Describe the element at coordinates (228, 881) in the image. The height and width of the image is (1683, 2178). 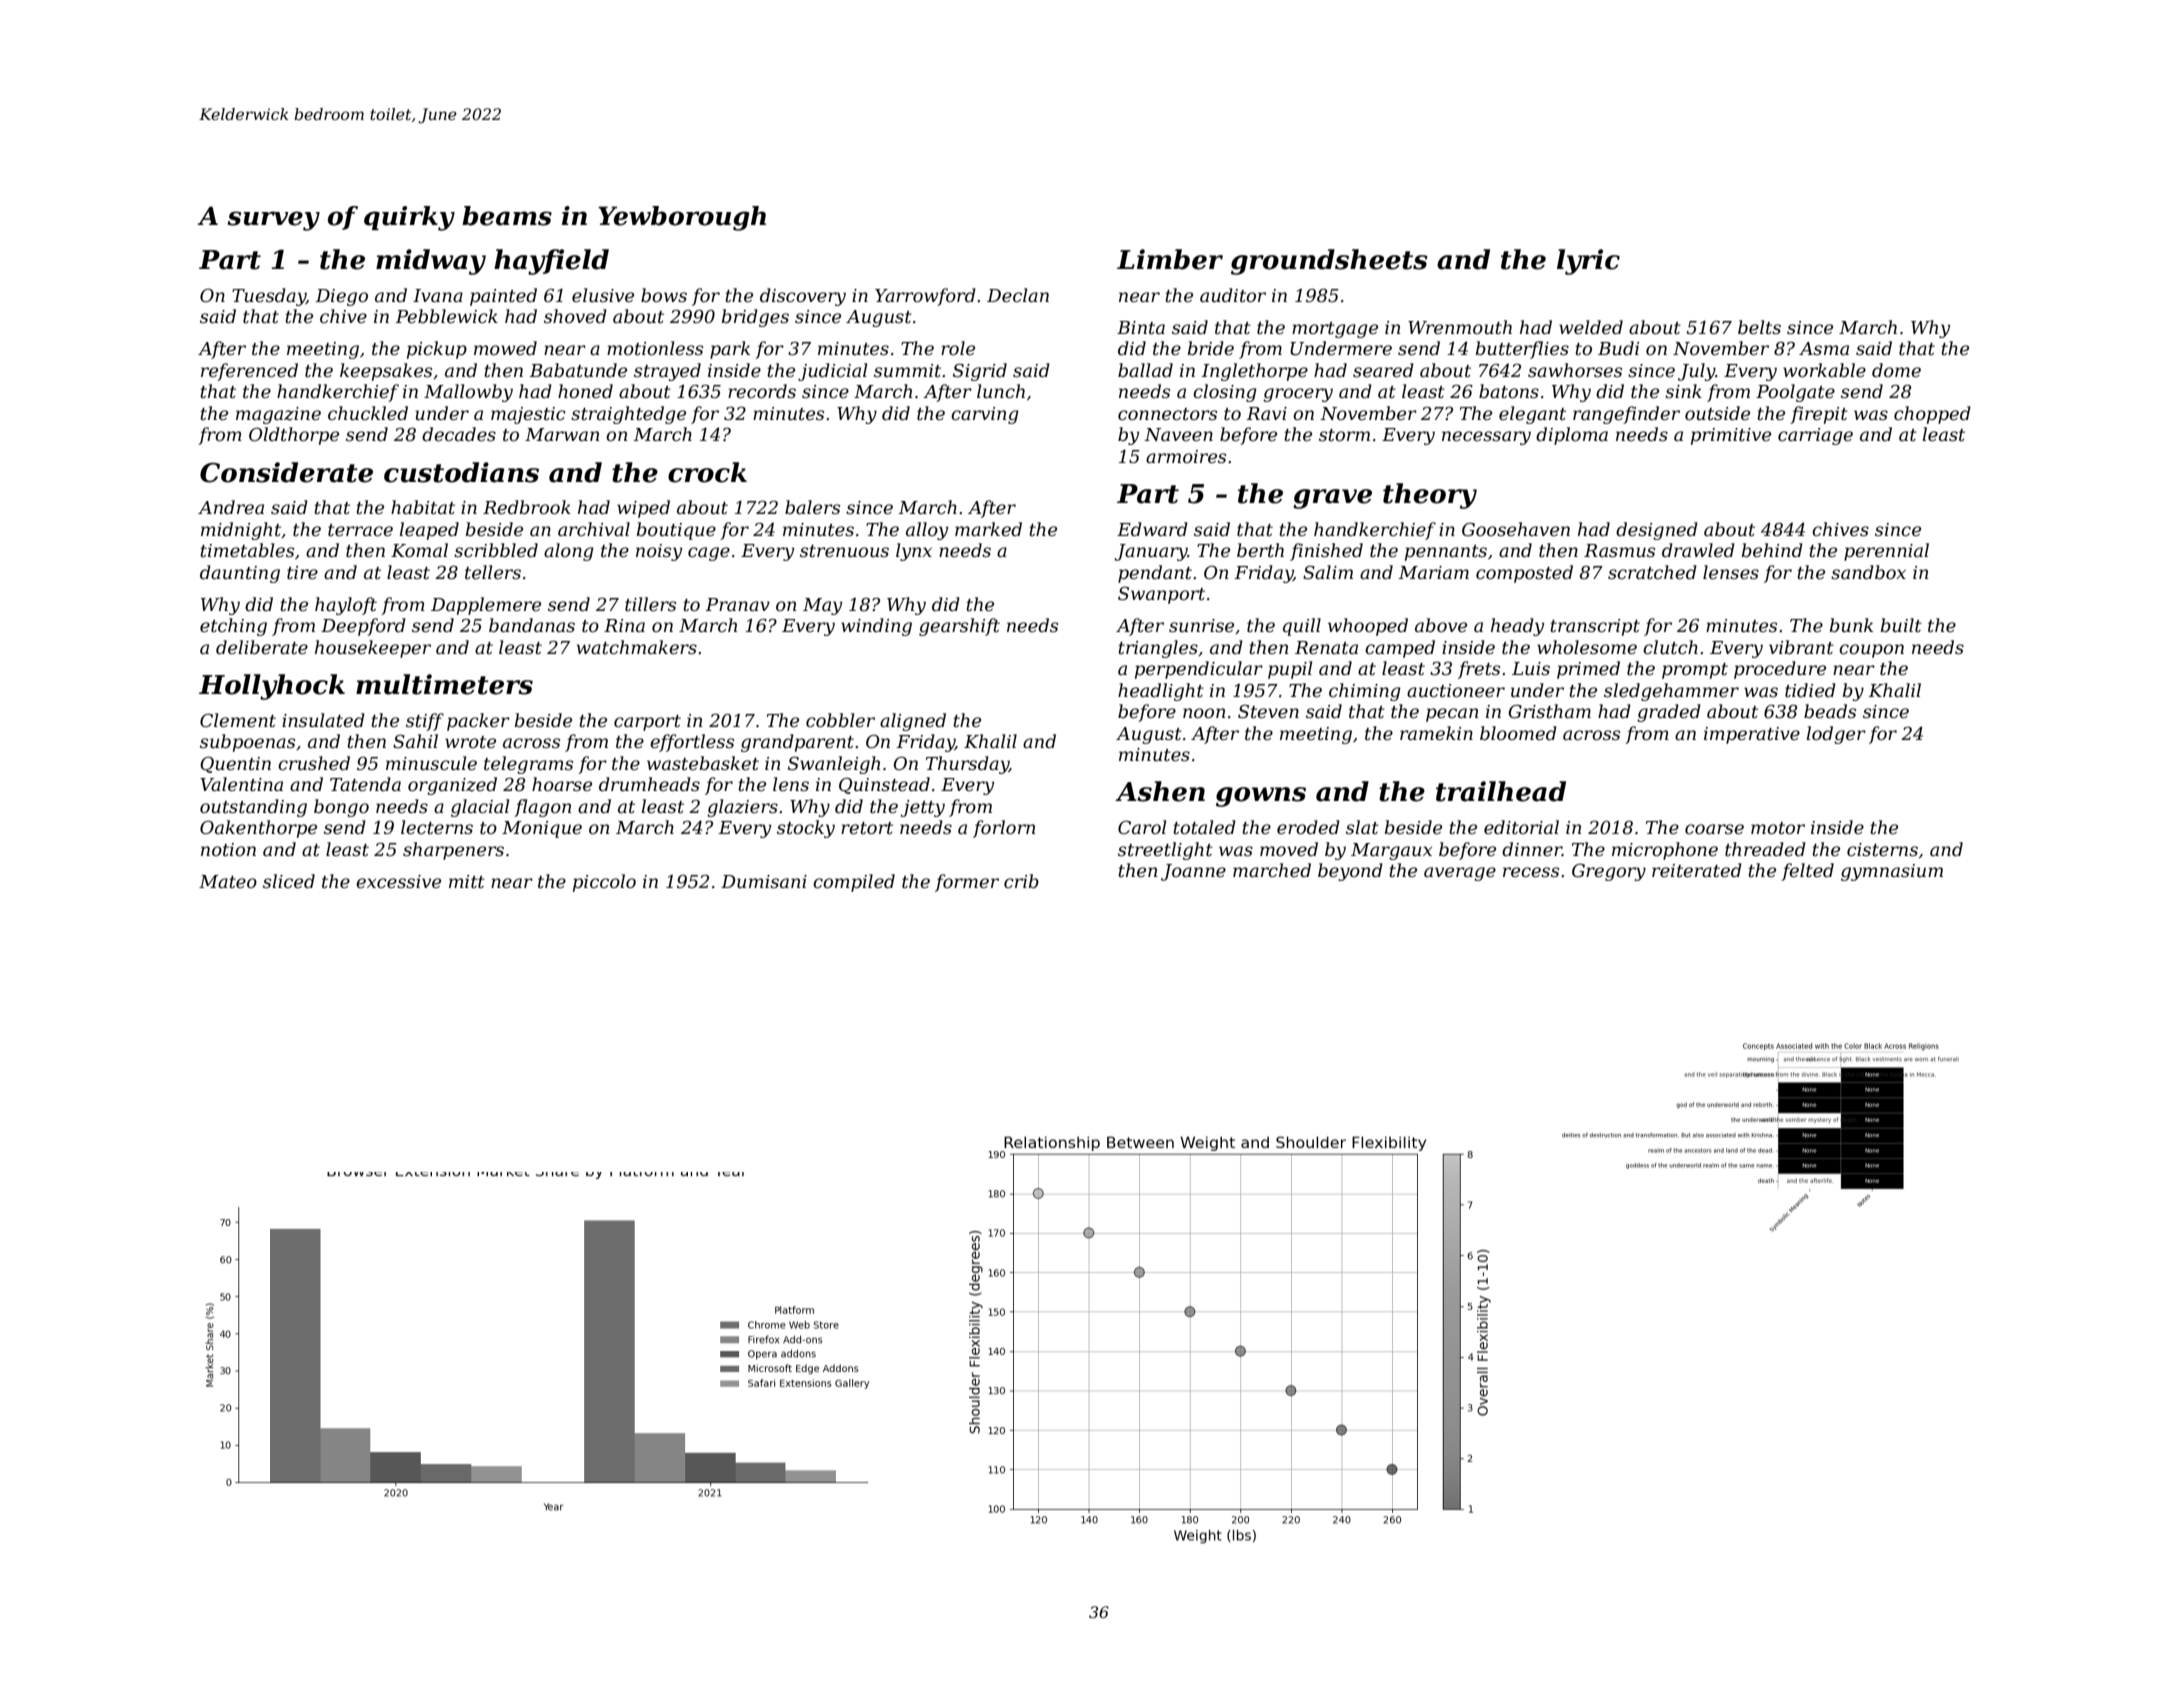
I see `Mateo` at that location.
